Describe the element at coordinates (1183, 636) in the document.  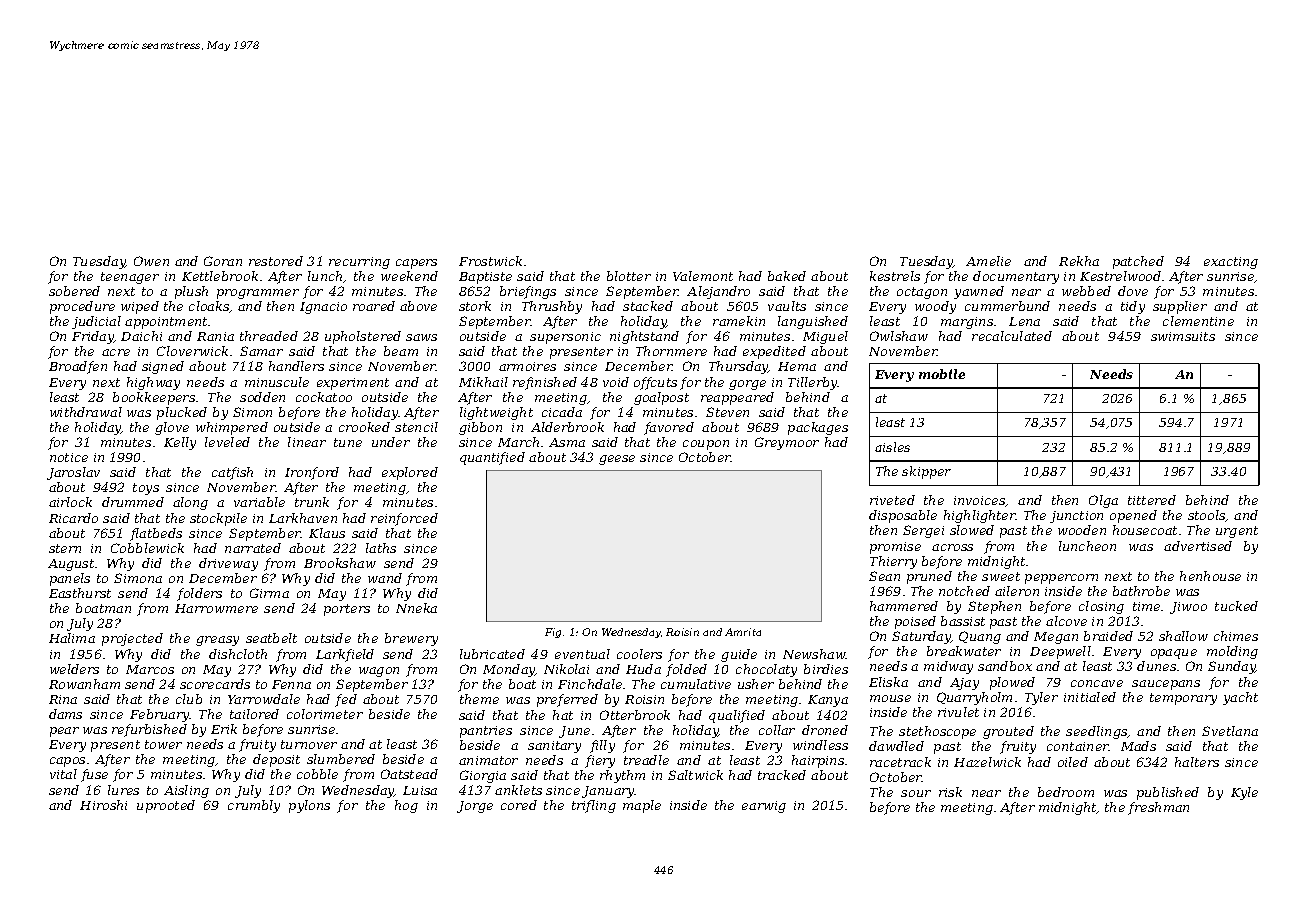
I see `shallow` at that location.
